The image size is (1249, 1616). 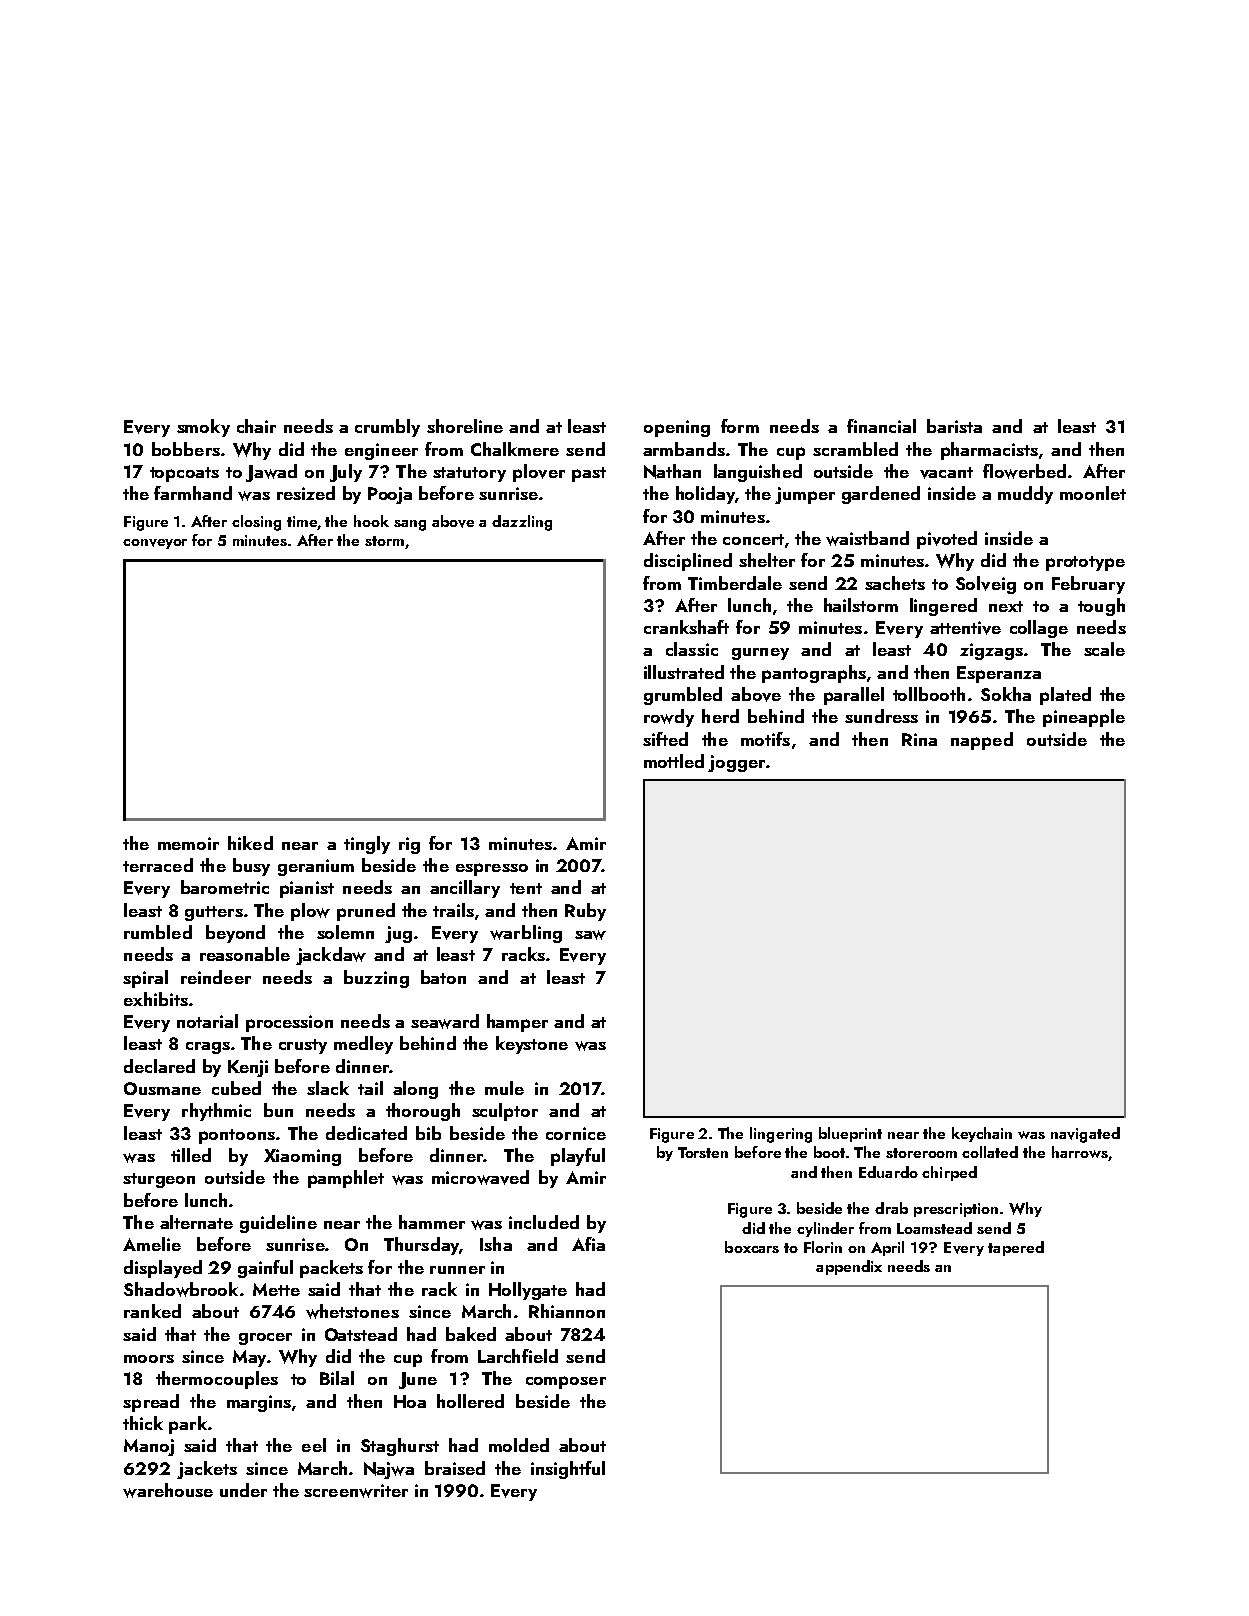 I want to click on napped, so click(x=982, y=741).
